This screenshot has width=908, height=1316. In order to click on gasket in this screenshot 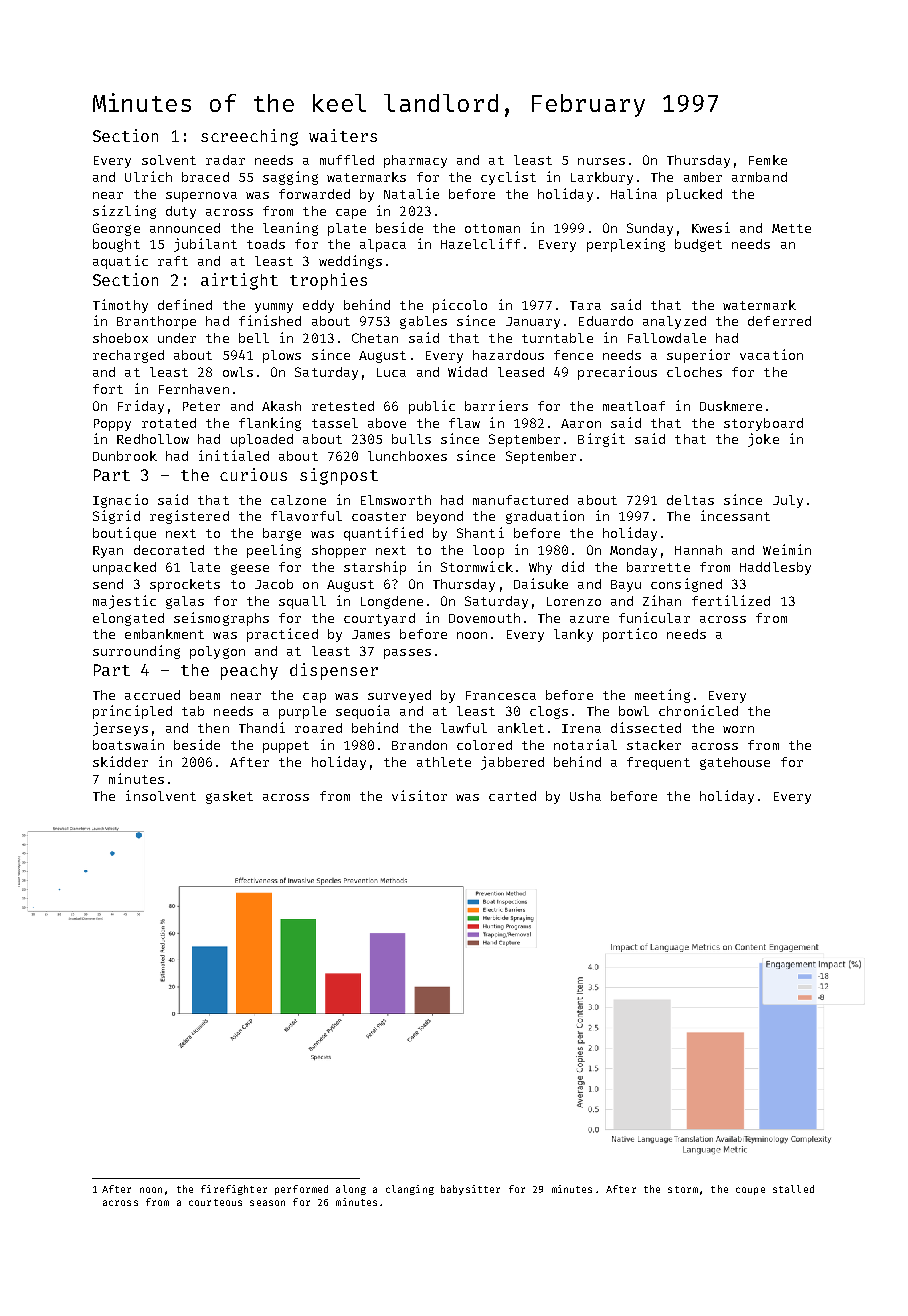, I will do `click(229, 797)`.
